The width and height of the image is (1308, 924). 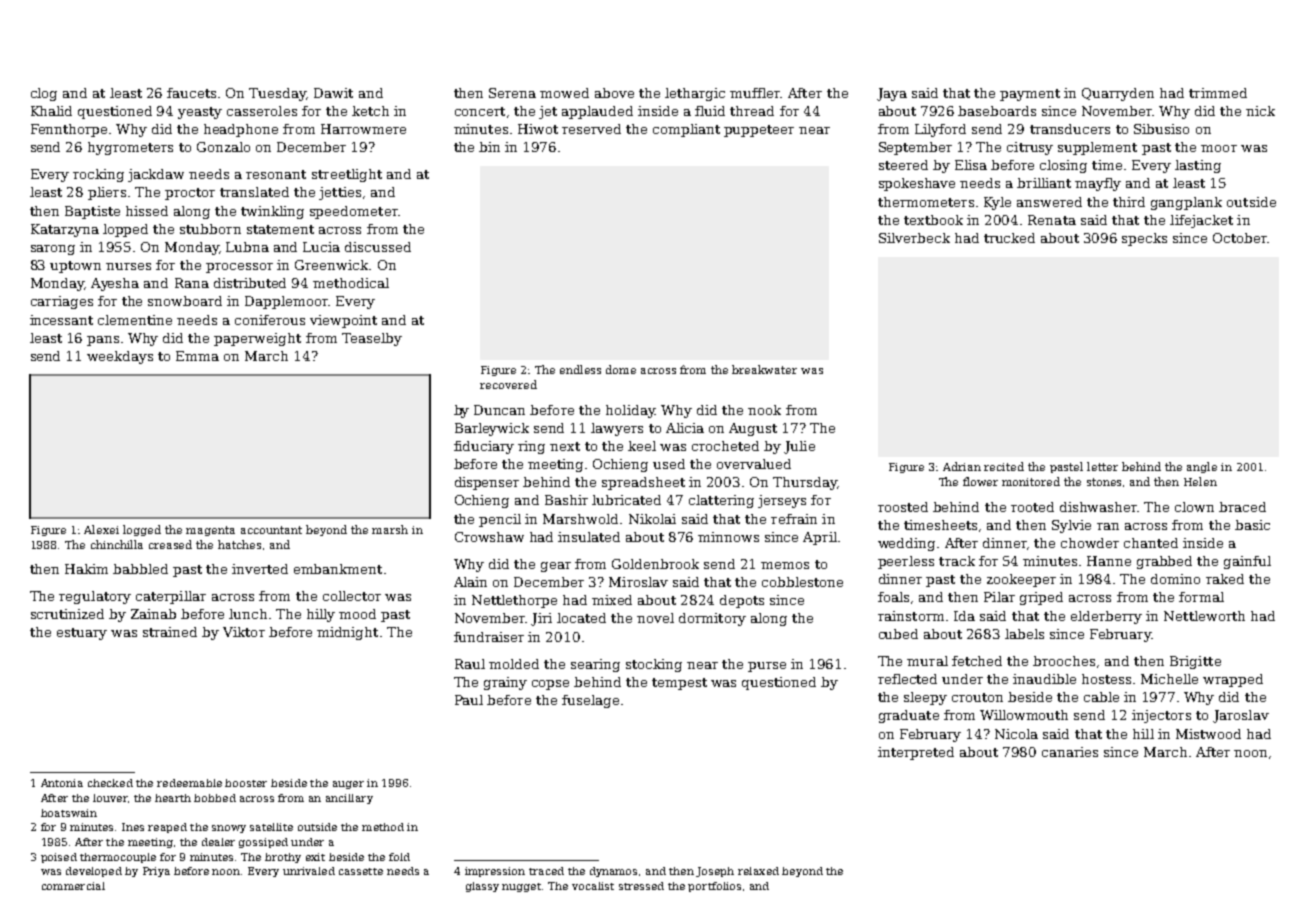 What do you see at coordinates (926, 202) in the image?
I see `thermometers` at bounding box center [926, 202].
